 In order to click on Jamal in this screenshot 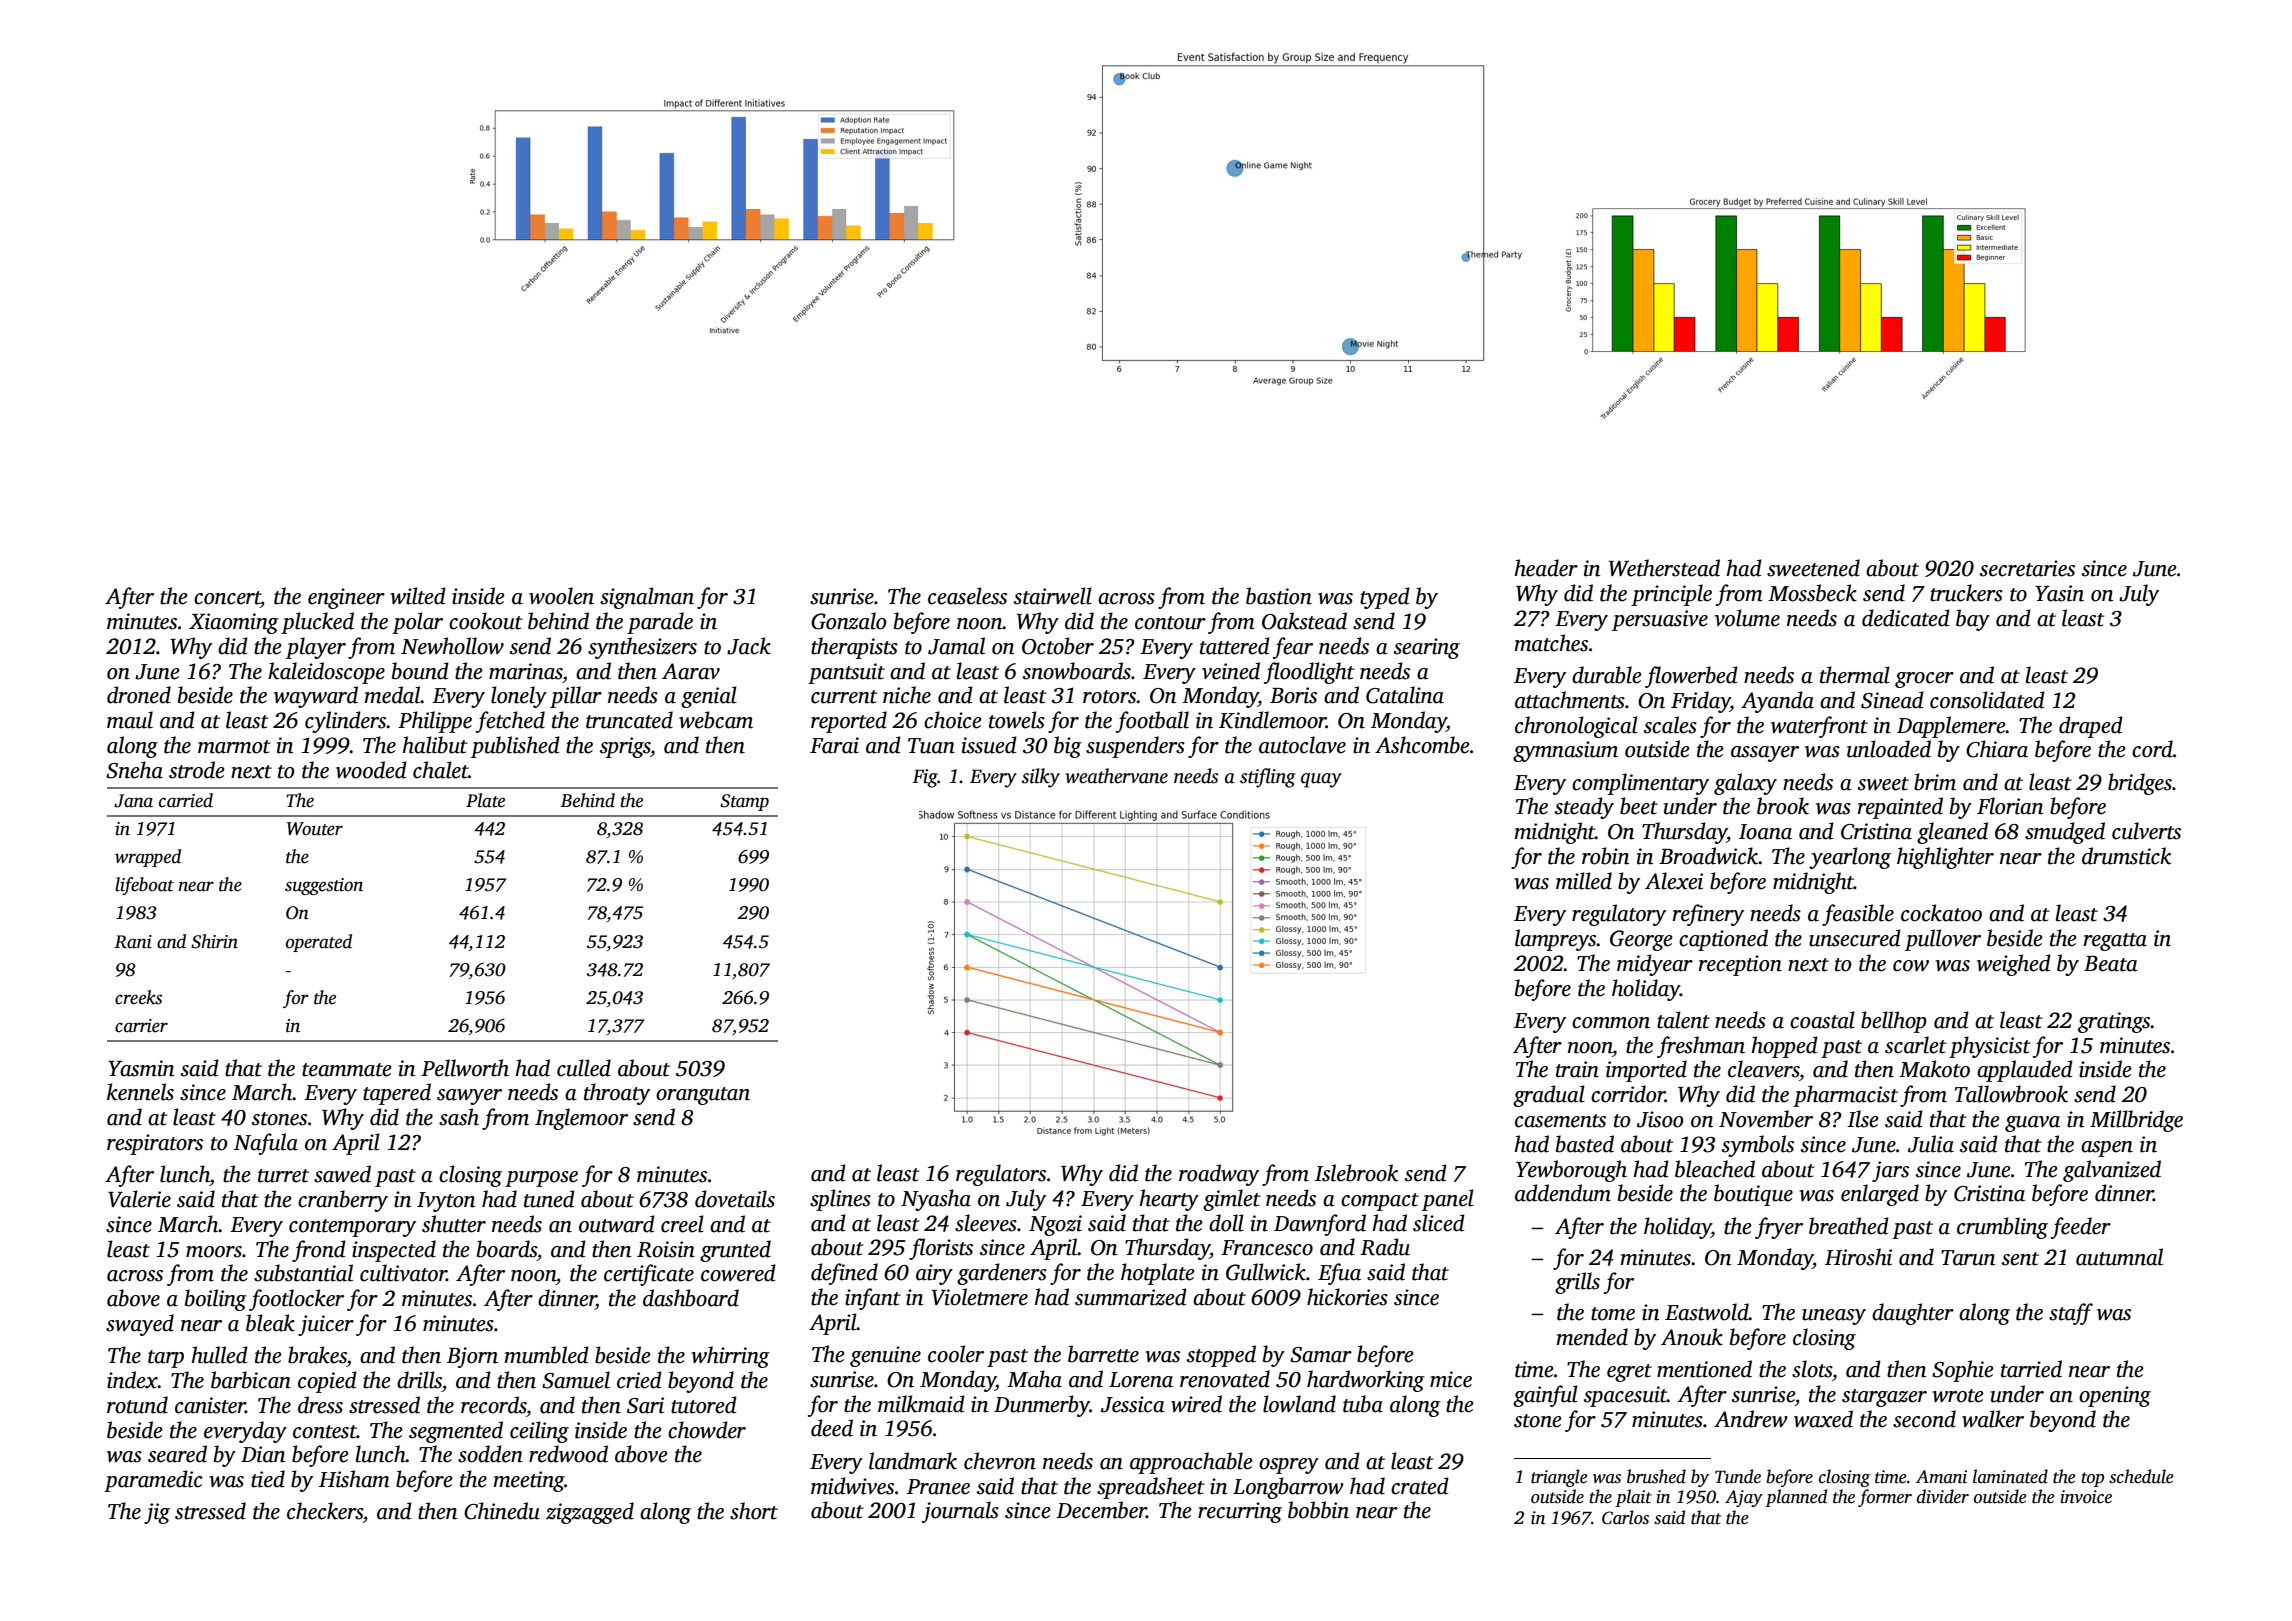, I will do `click(956, 646)`.
